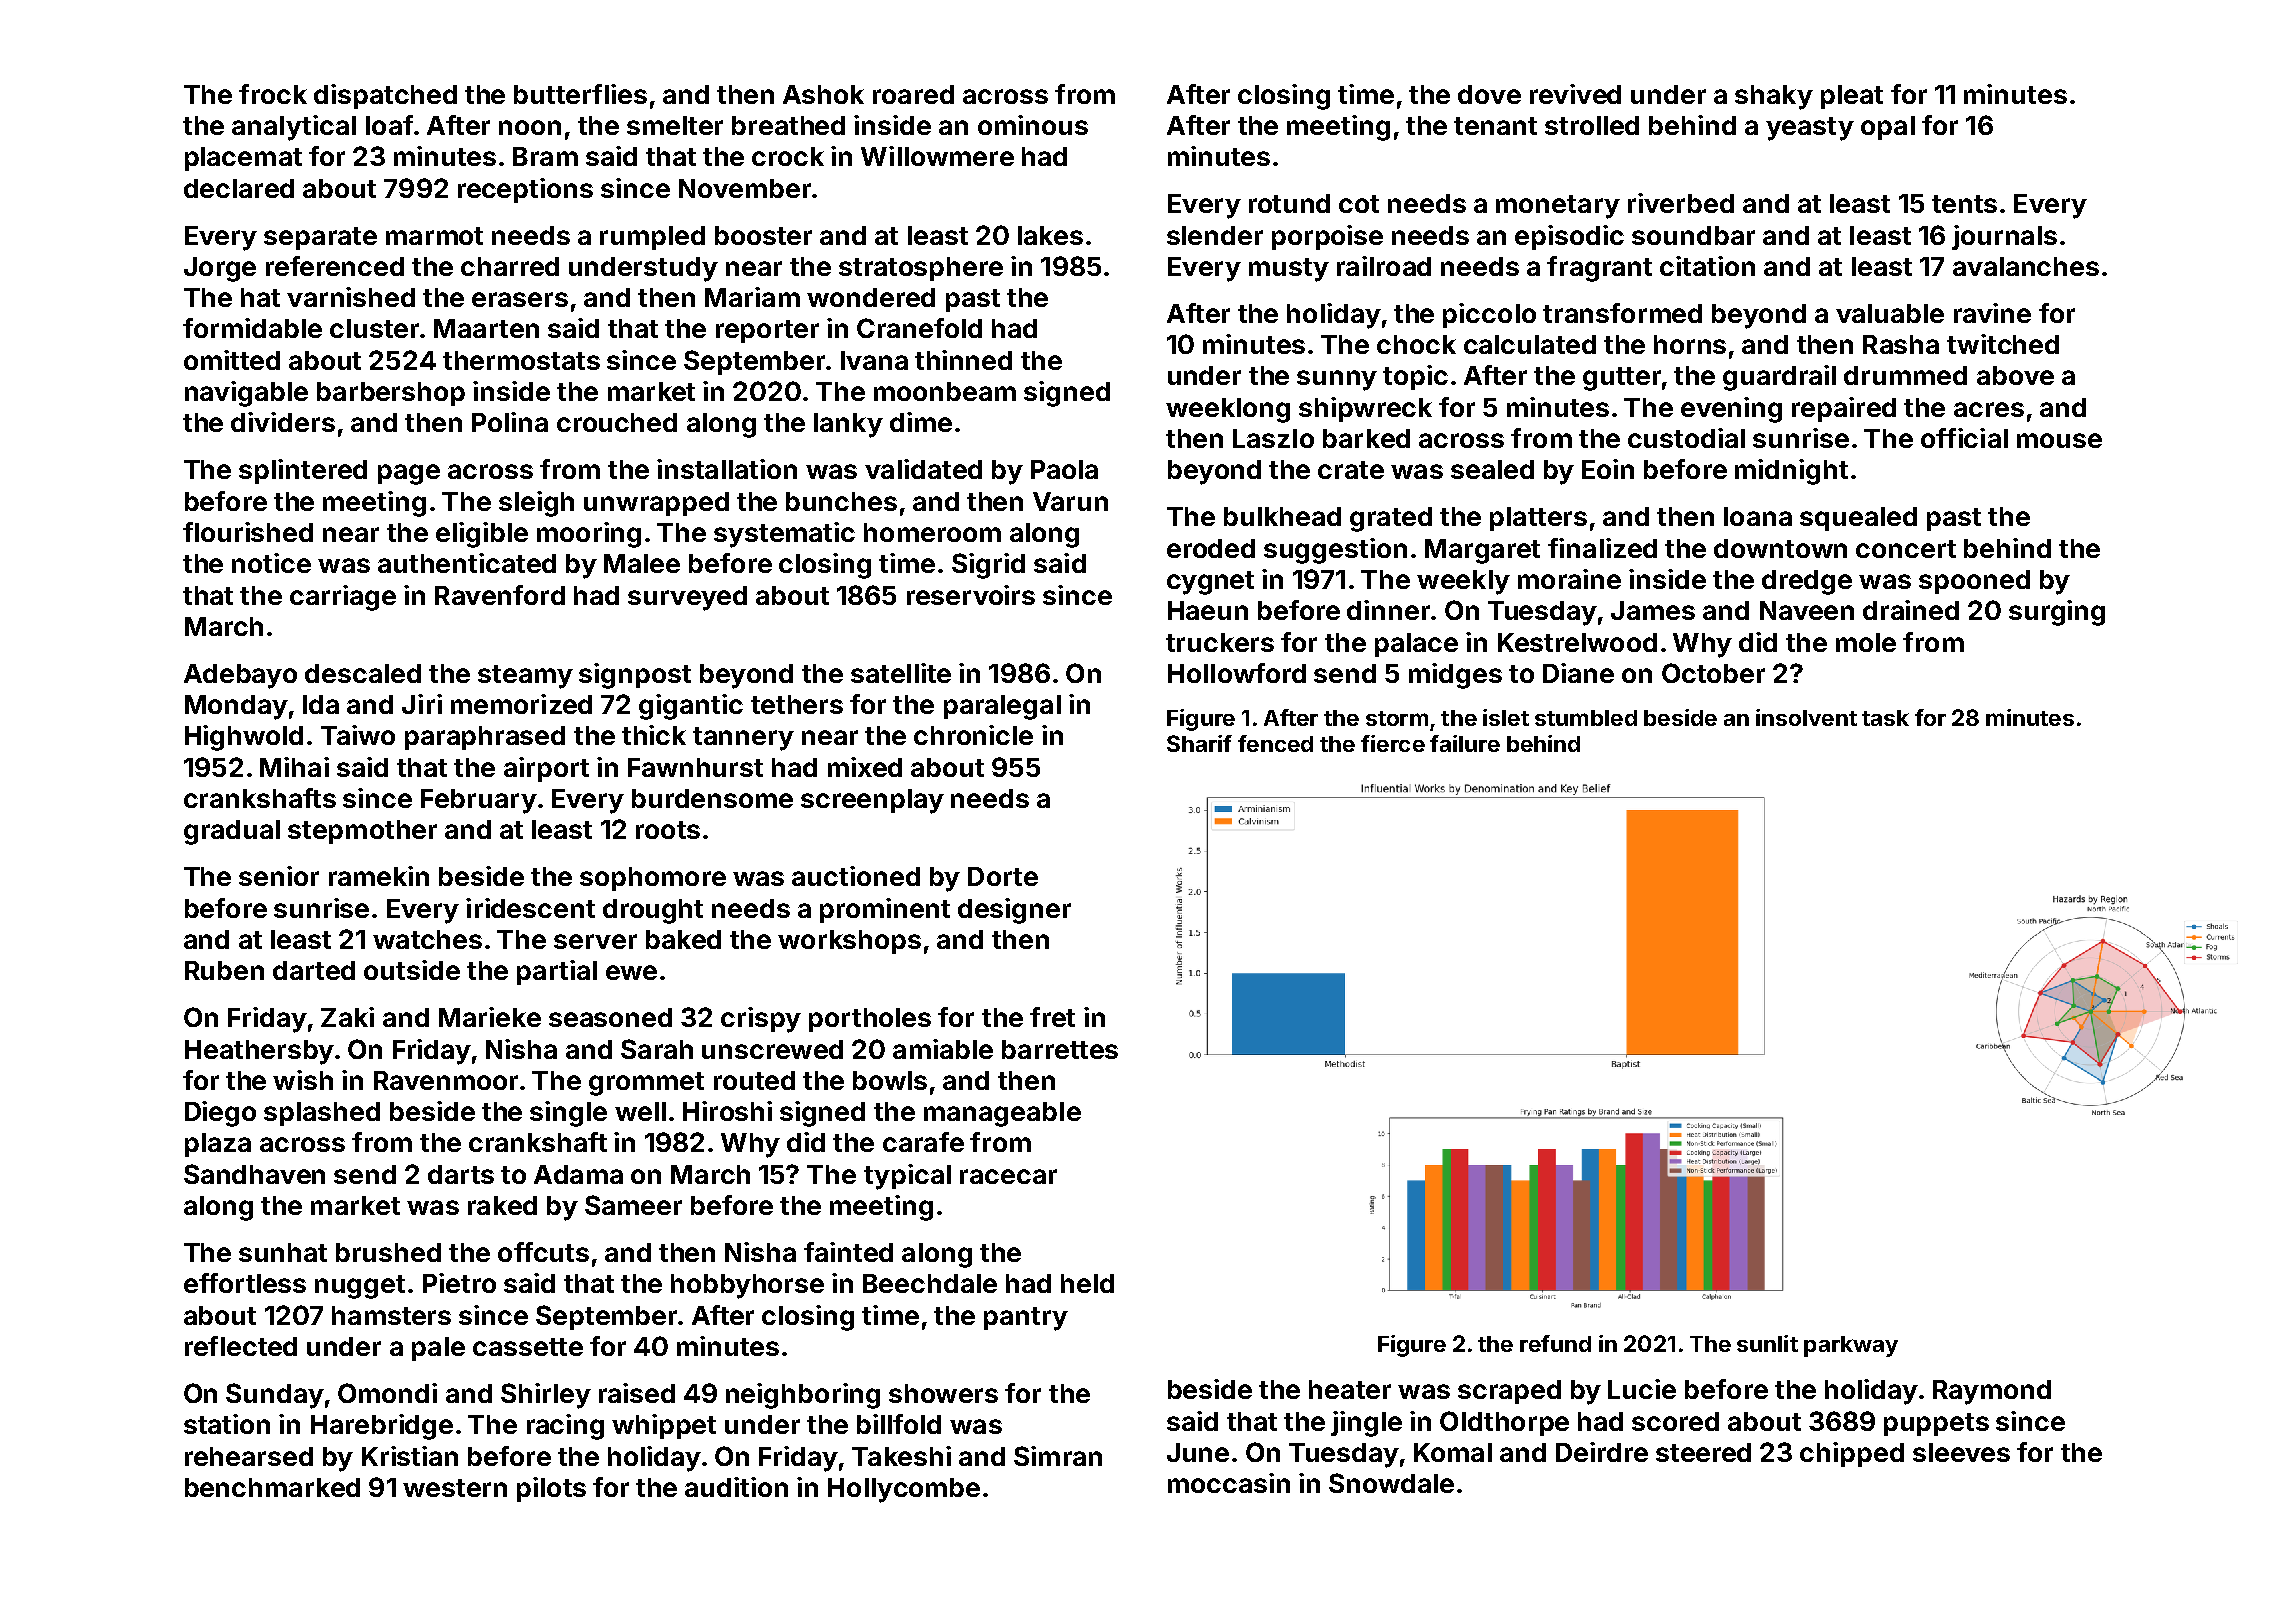  I want to click on declared, so click(239, 188).
